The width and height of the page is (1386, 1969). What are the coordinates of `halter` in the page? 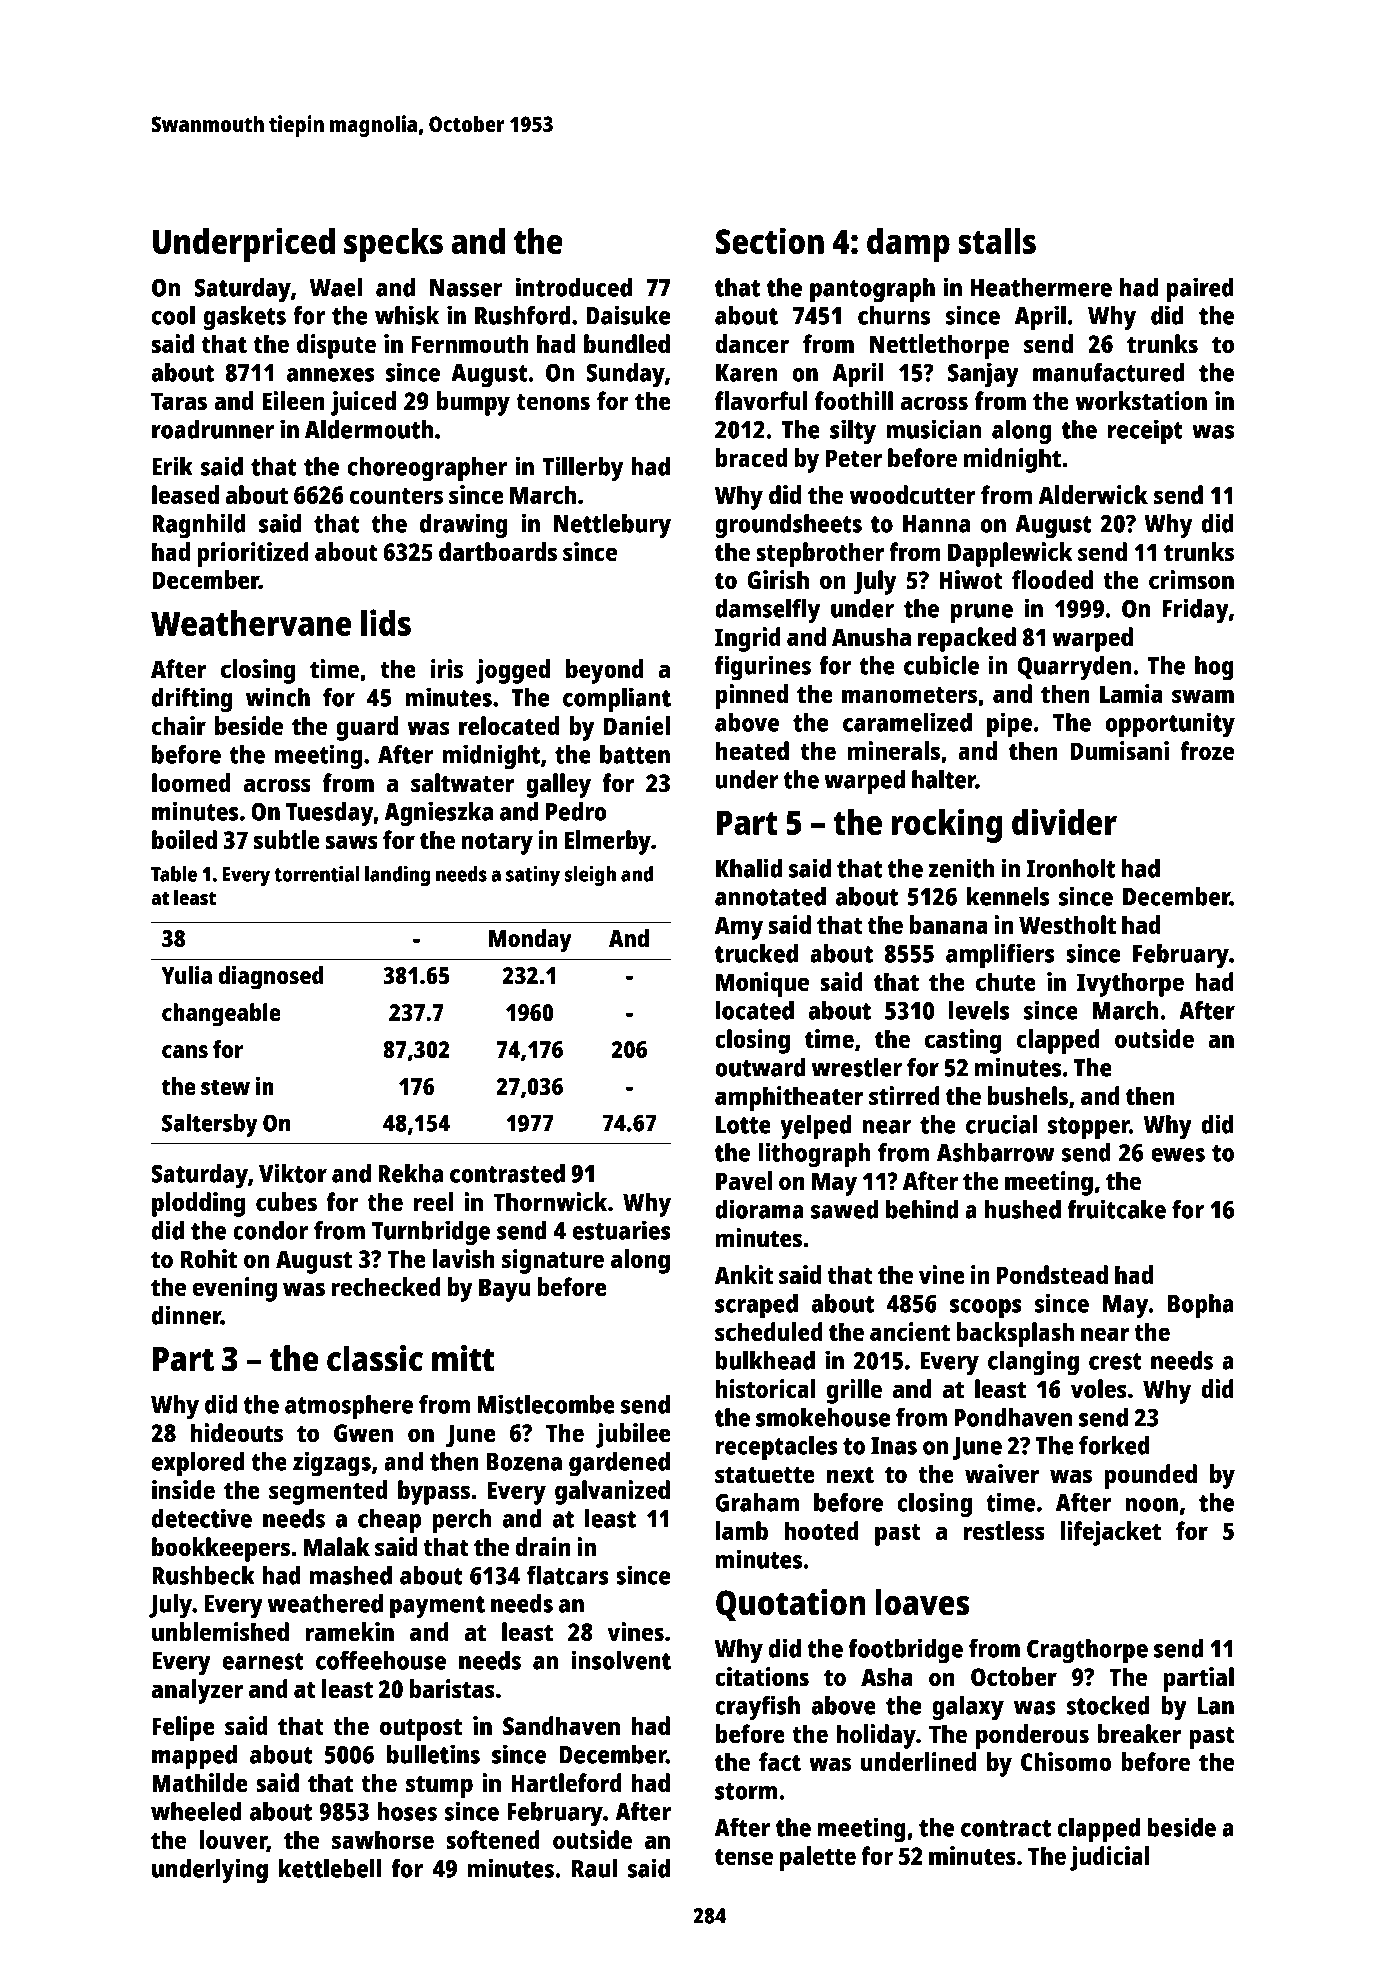 It's located at (944, 779).
